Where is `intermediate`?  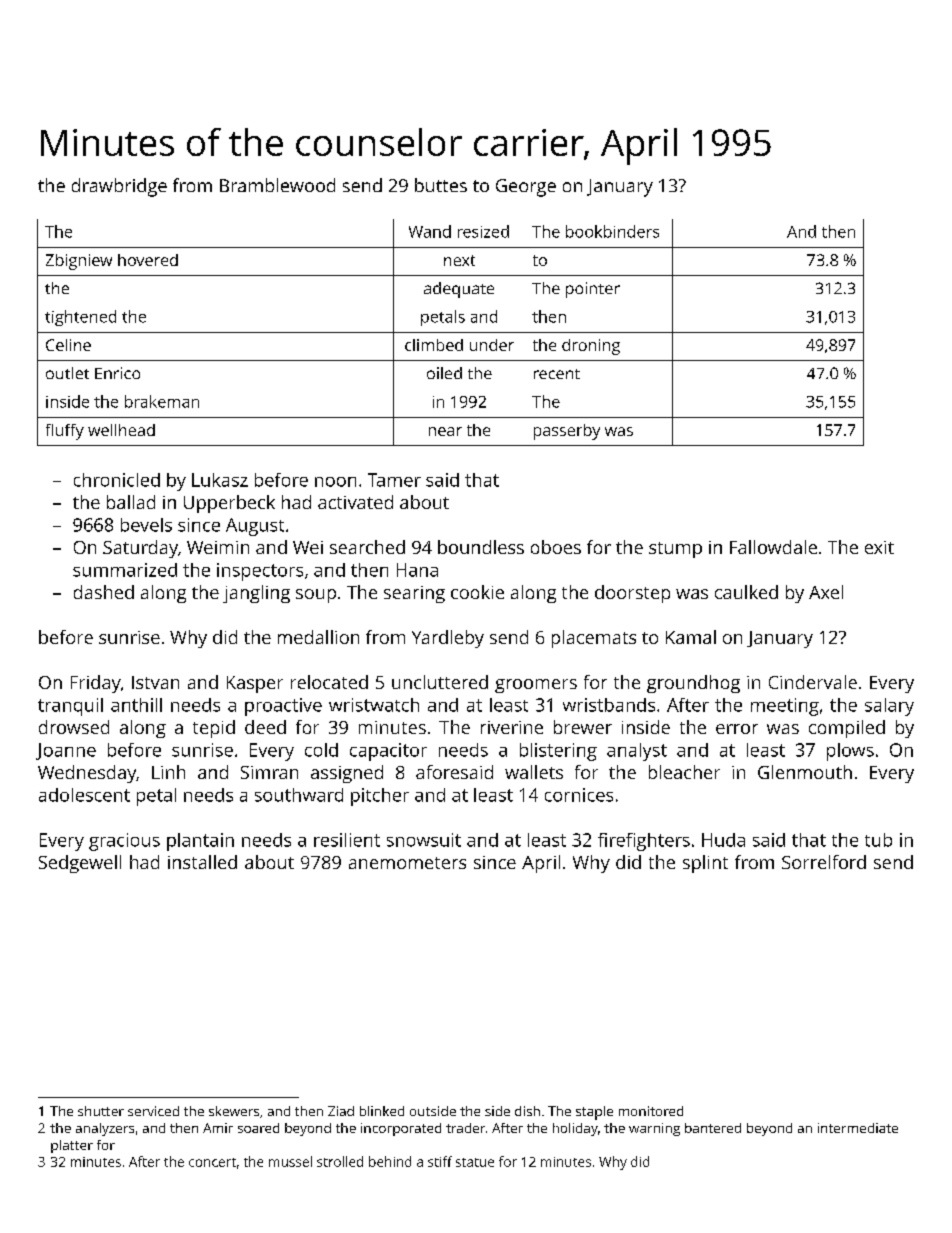
intermediate is located at coordinates (858, 1128).
